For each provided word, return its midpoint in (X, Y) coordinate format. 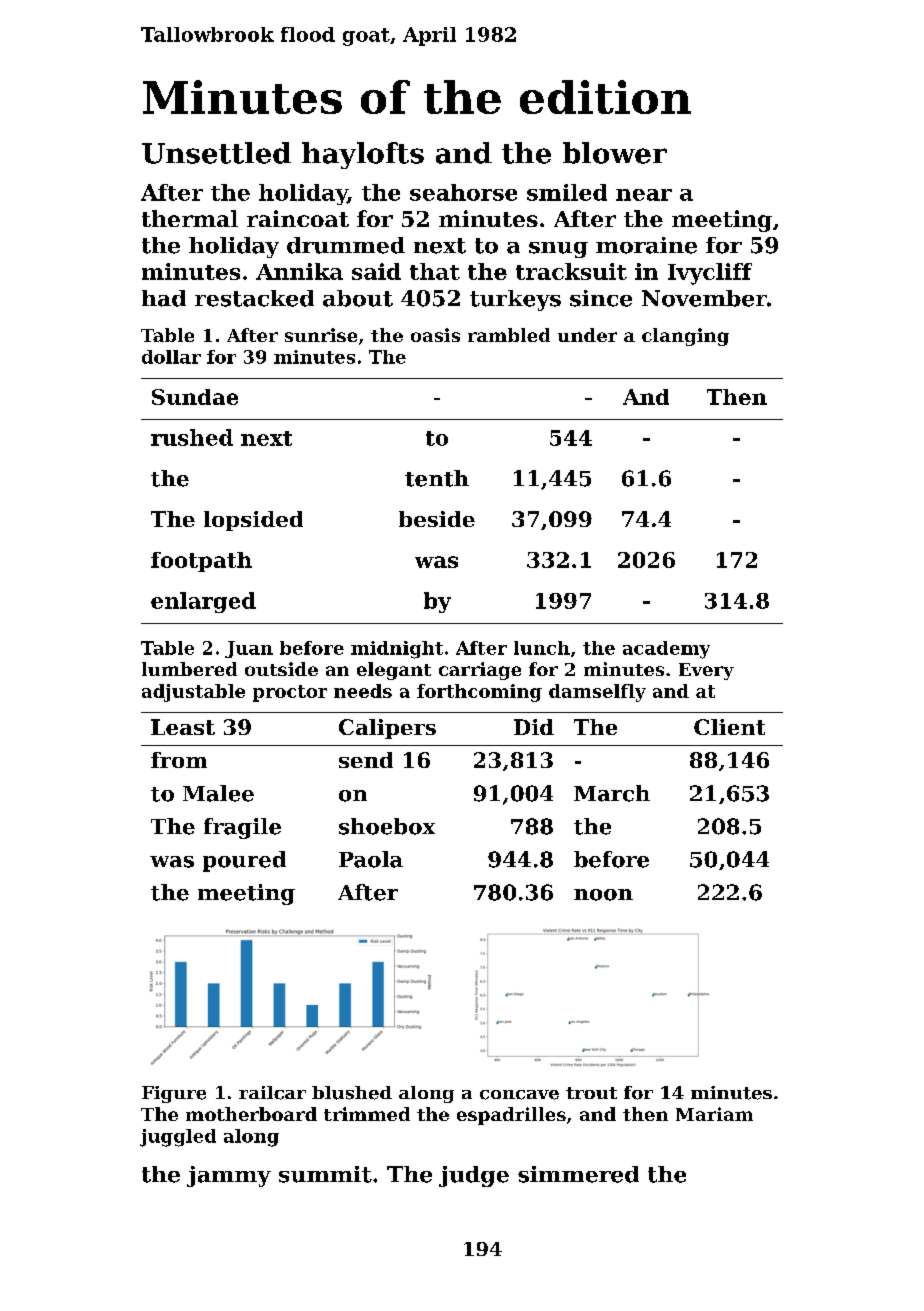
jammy (229, 1176)
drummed (346, 245)
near (644, 195)
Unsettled (216, 153)
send (366, 760)
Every (706, 671)
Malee (218, 793)
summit (325, 1174)
